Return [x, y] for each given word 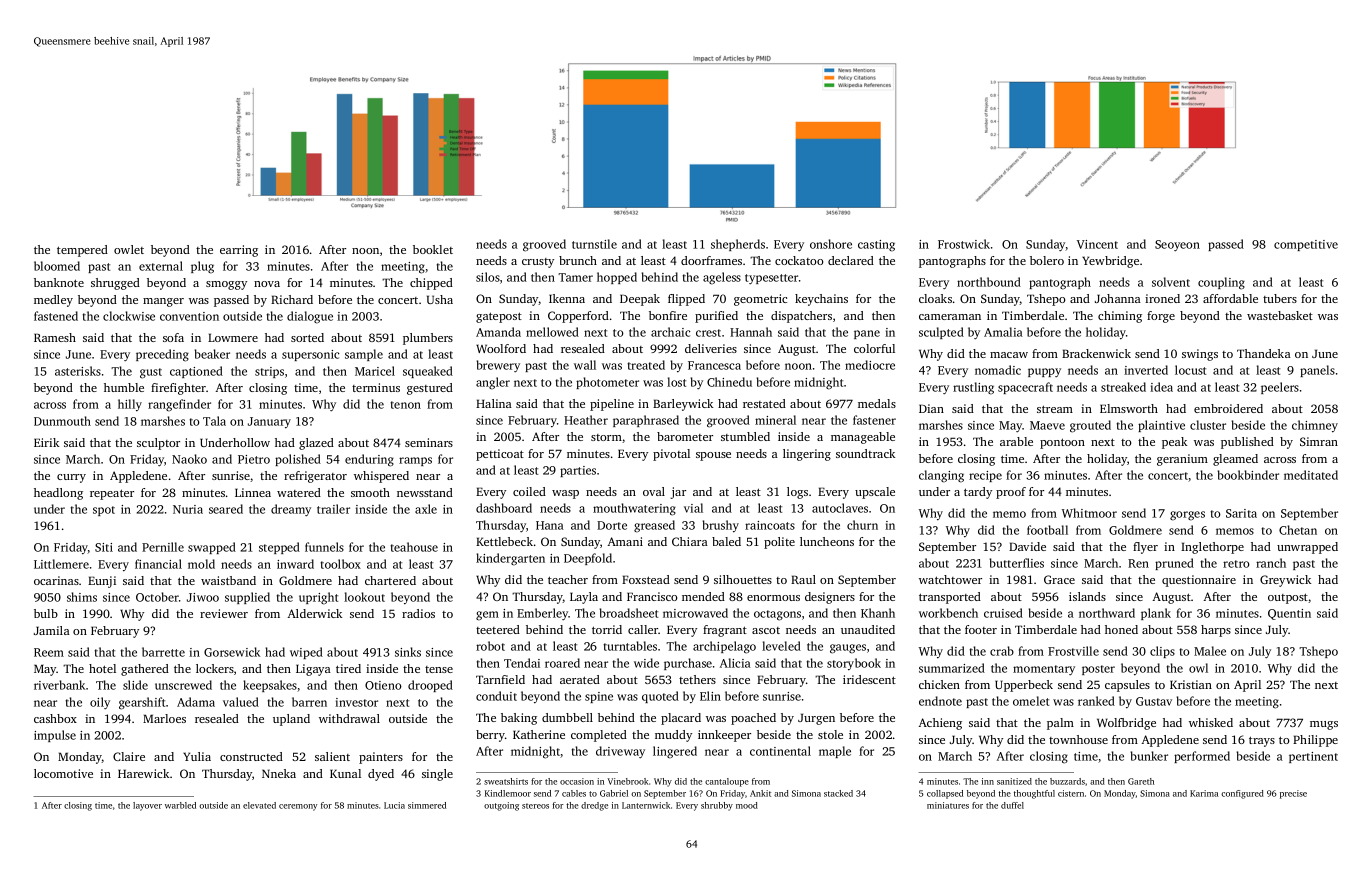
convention [189, 316]
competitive [1306, 245]
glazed [316, 444]
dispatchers [801, 317]
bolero [1047, 260]
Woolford [501, 348]
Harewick [143, 773]
